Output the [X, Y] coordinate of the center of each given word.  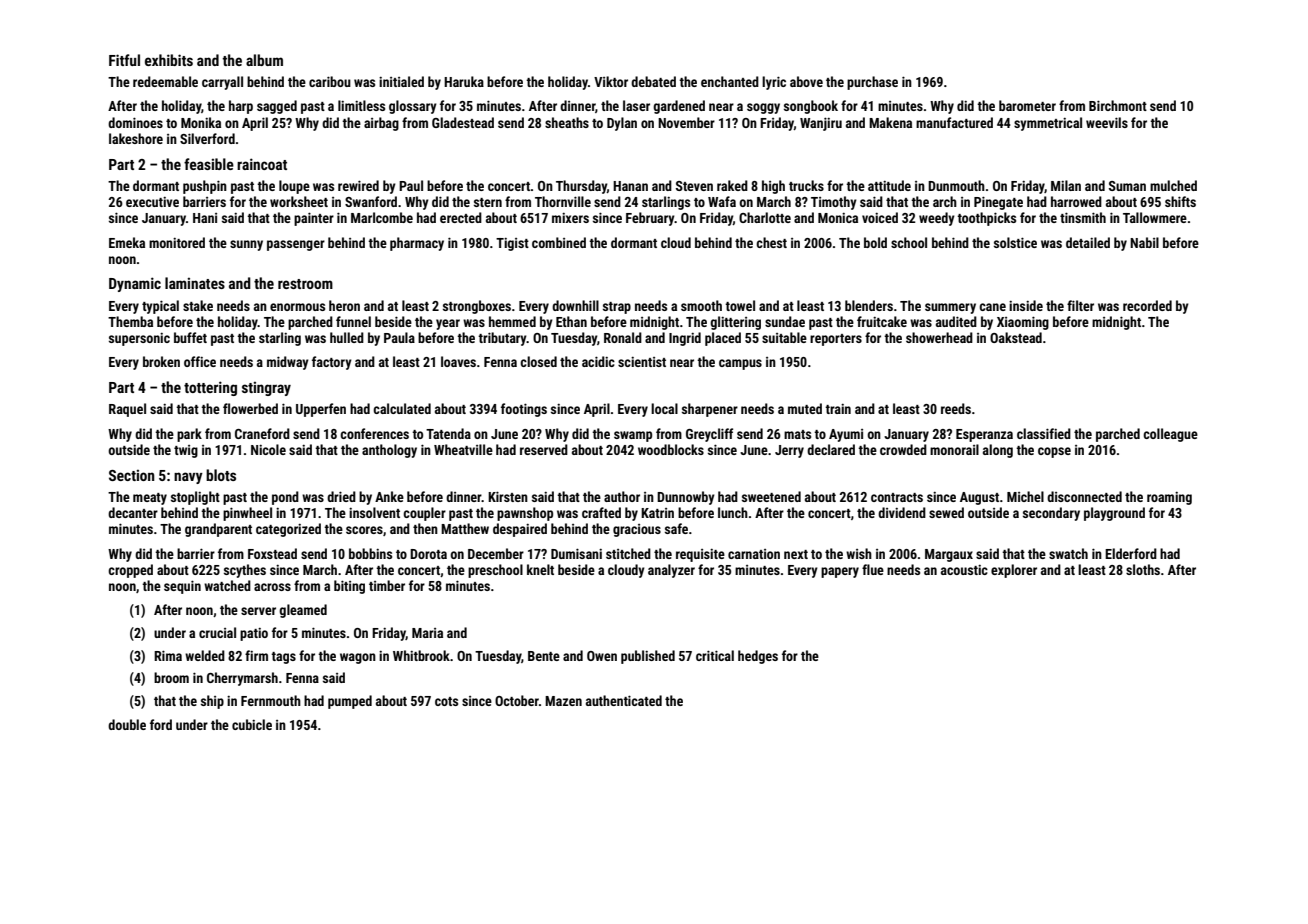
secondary [1051, 514]
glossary [413, 107]
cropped [130, 571]
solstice [1015, 242]
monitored [177, 242]
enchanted [730, 81]
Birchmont [1118, 105]
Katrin [657, 513]
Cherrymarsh [242, 679]
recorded [1147, 305]
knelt [540, 569]
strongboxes [477, 307]
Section [131, 475]
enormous [297, 307]
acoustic [964, 570]
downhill [575, 305]
